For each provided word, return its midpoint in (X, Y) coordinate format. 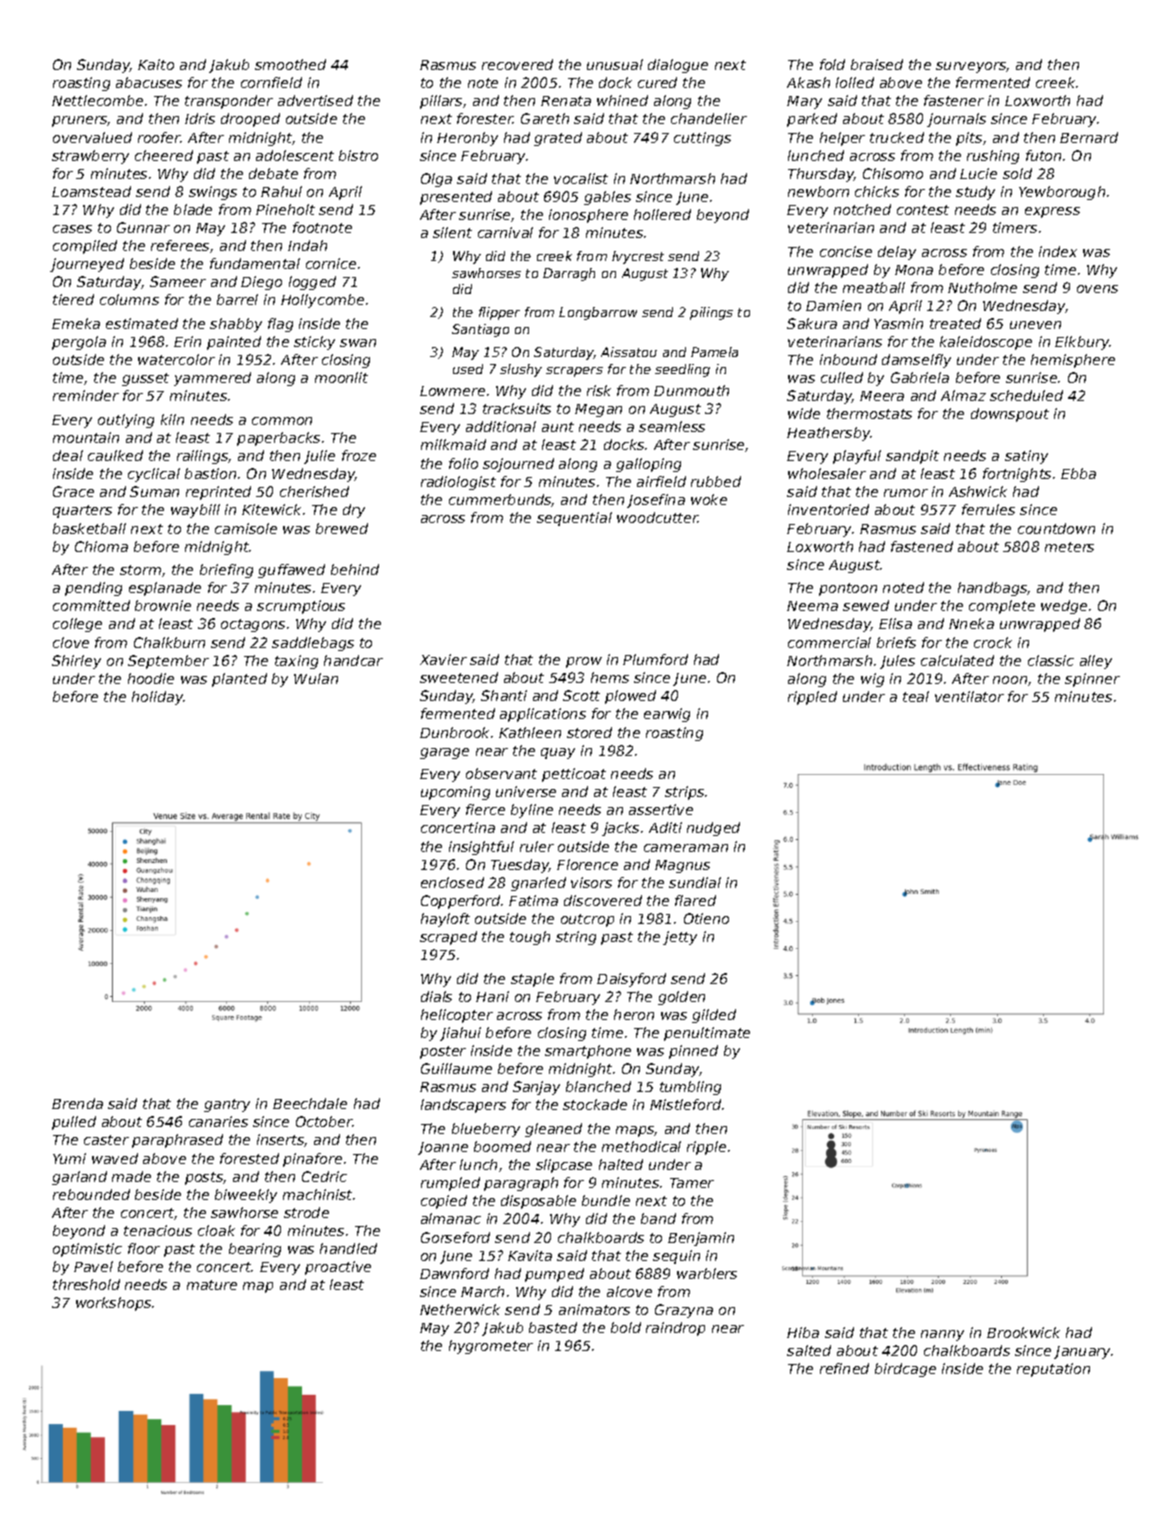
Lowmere (452, 391)
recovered (517, 64)
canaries (218, 1121)
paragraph (521, 1184)
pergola (79, 343)
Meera (882, 396)
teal (916, 696)
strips (684, 793)
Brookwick (1023, 1332)
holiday (158, 698)
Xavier (443, 659)
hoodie (151, 678)
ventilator (969, 696)
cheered (164, 155)
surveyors (971, 67)
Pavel (93, 1266)
